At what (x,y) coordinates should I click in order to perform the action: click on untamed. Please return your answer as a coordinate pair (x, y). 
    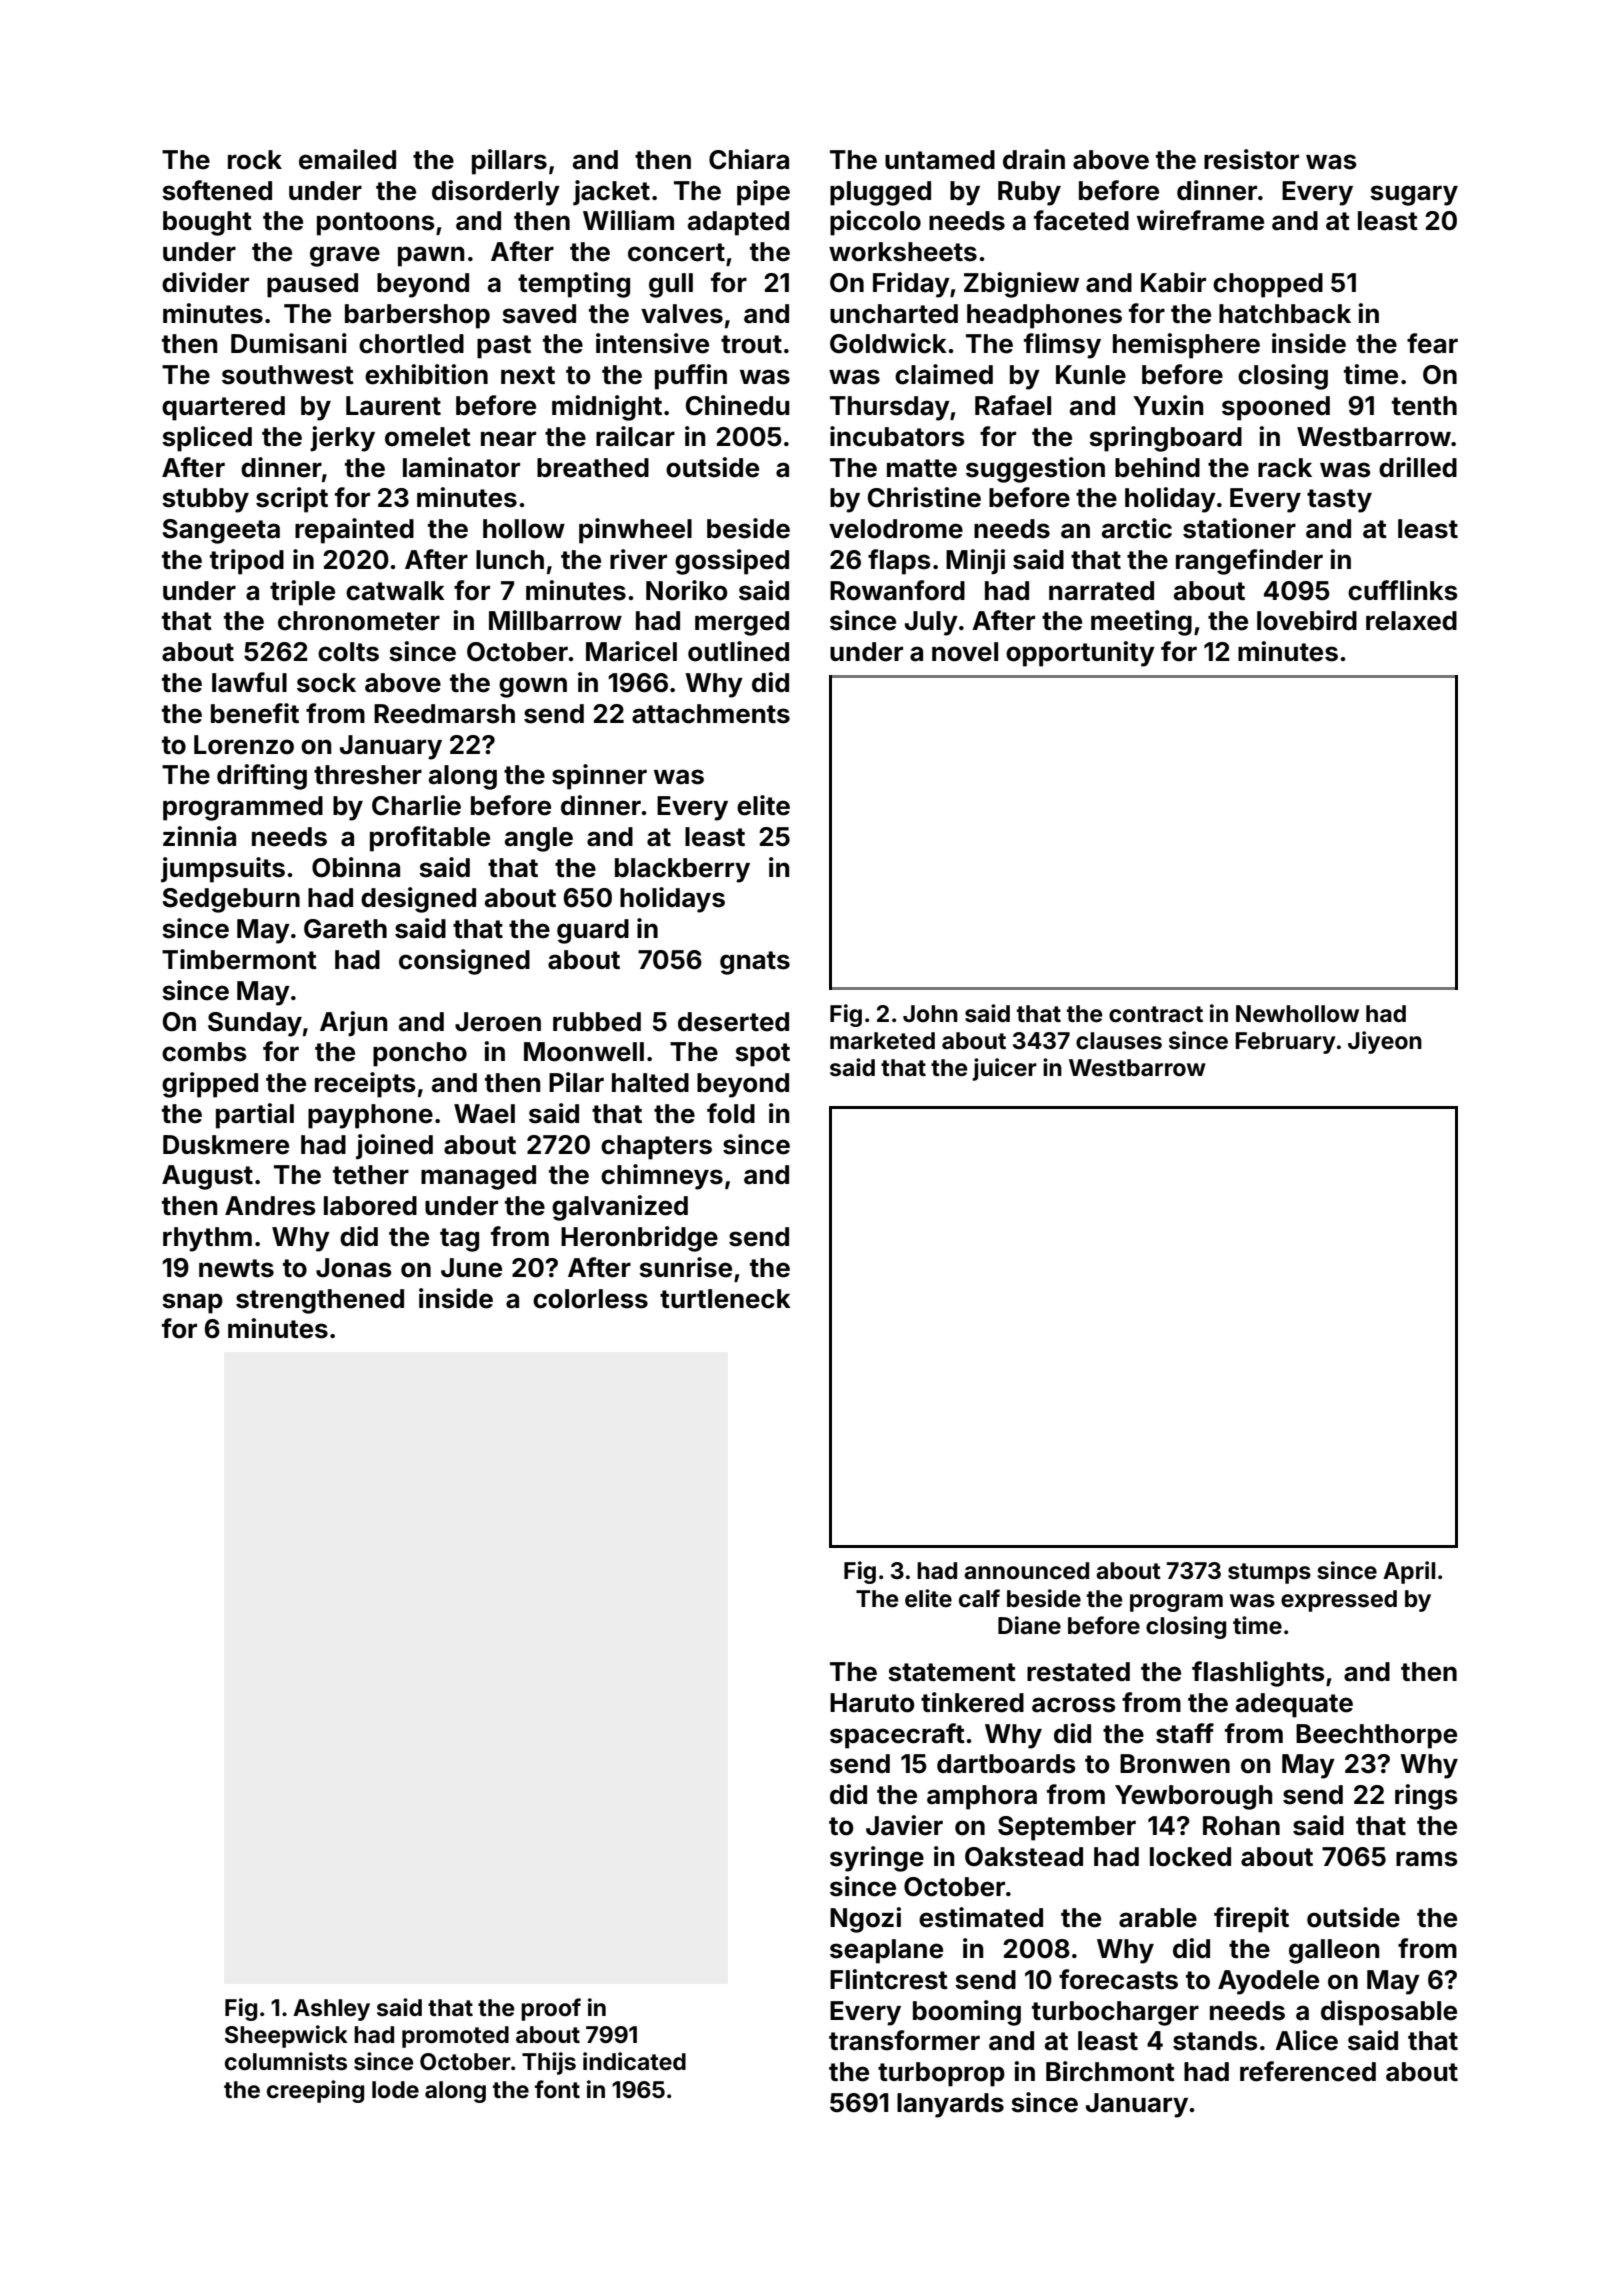
    Looking at the image, I should click on (940, 160).
